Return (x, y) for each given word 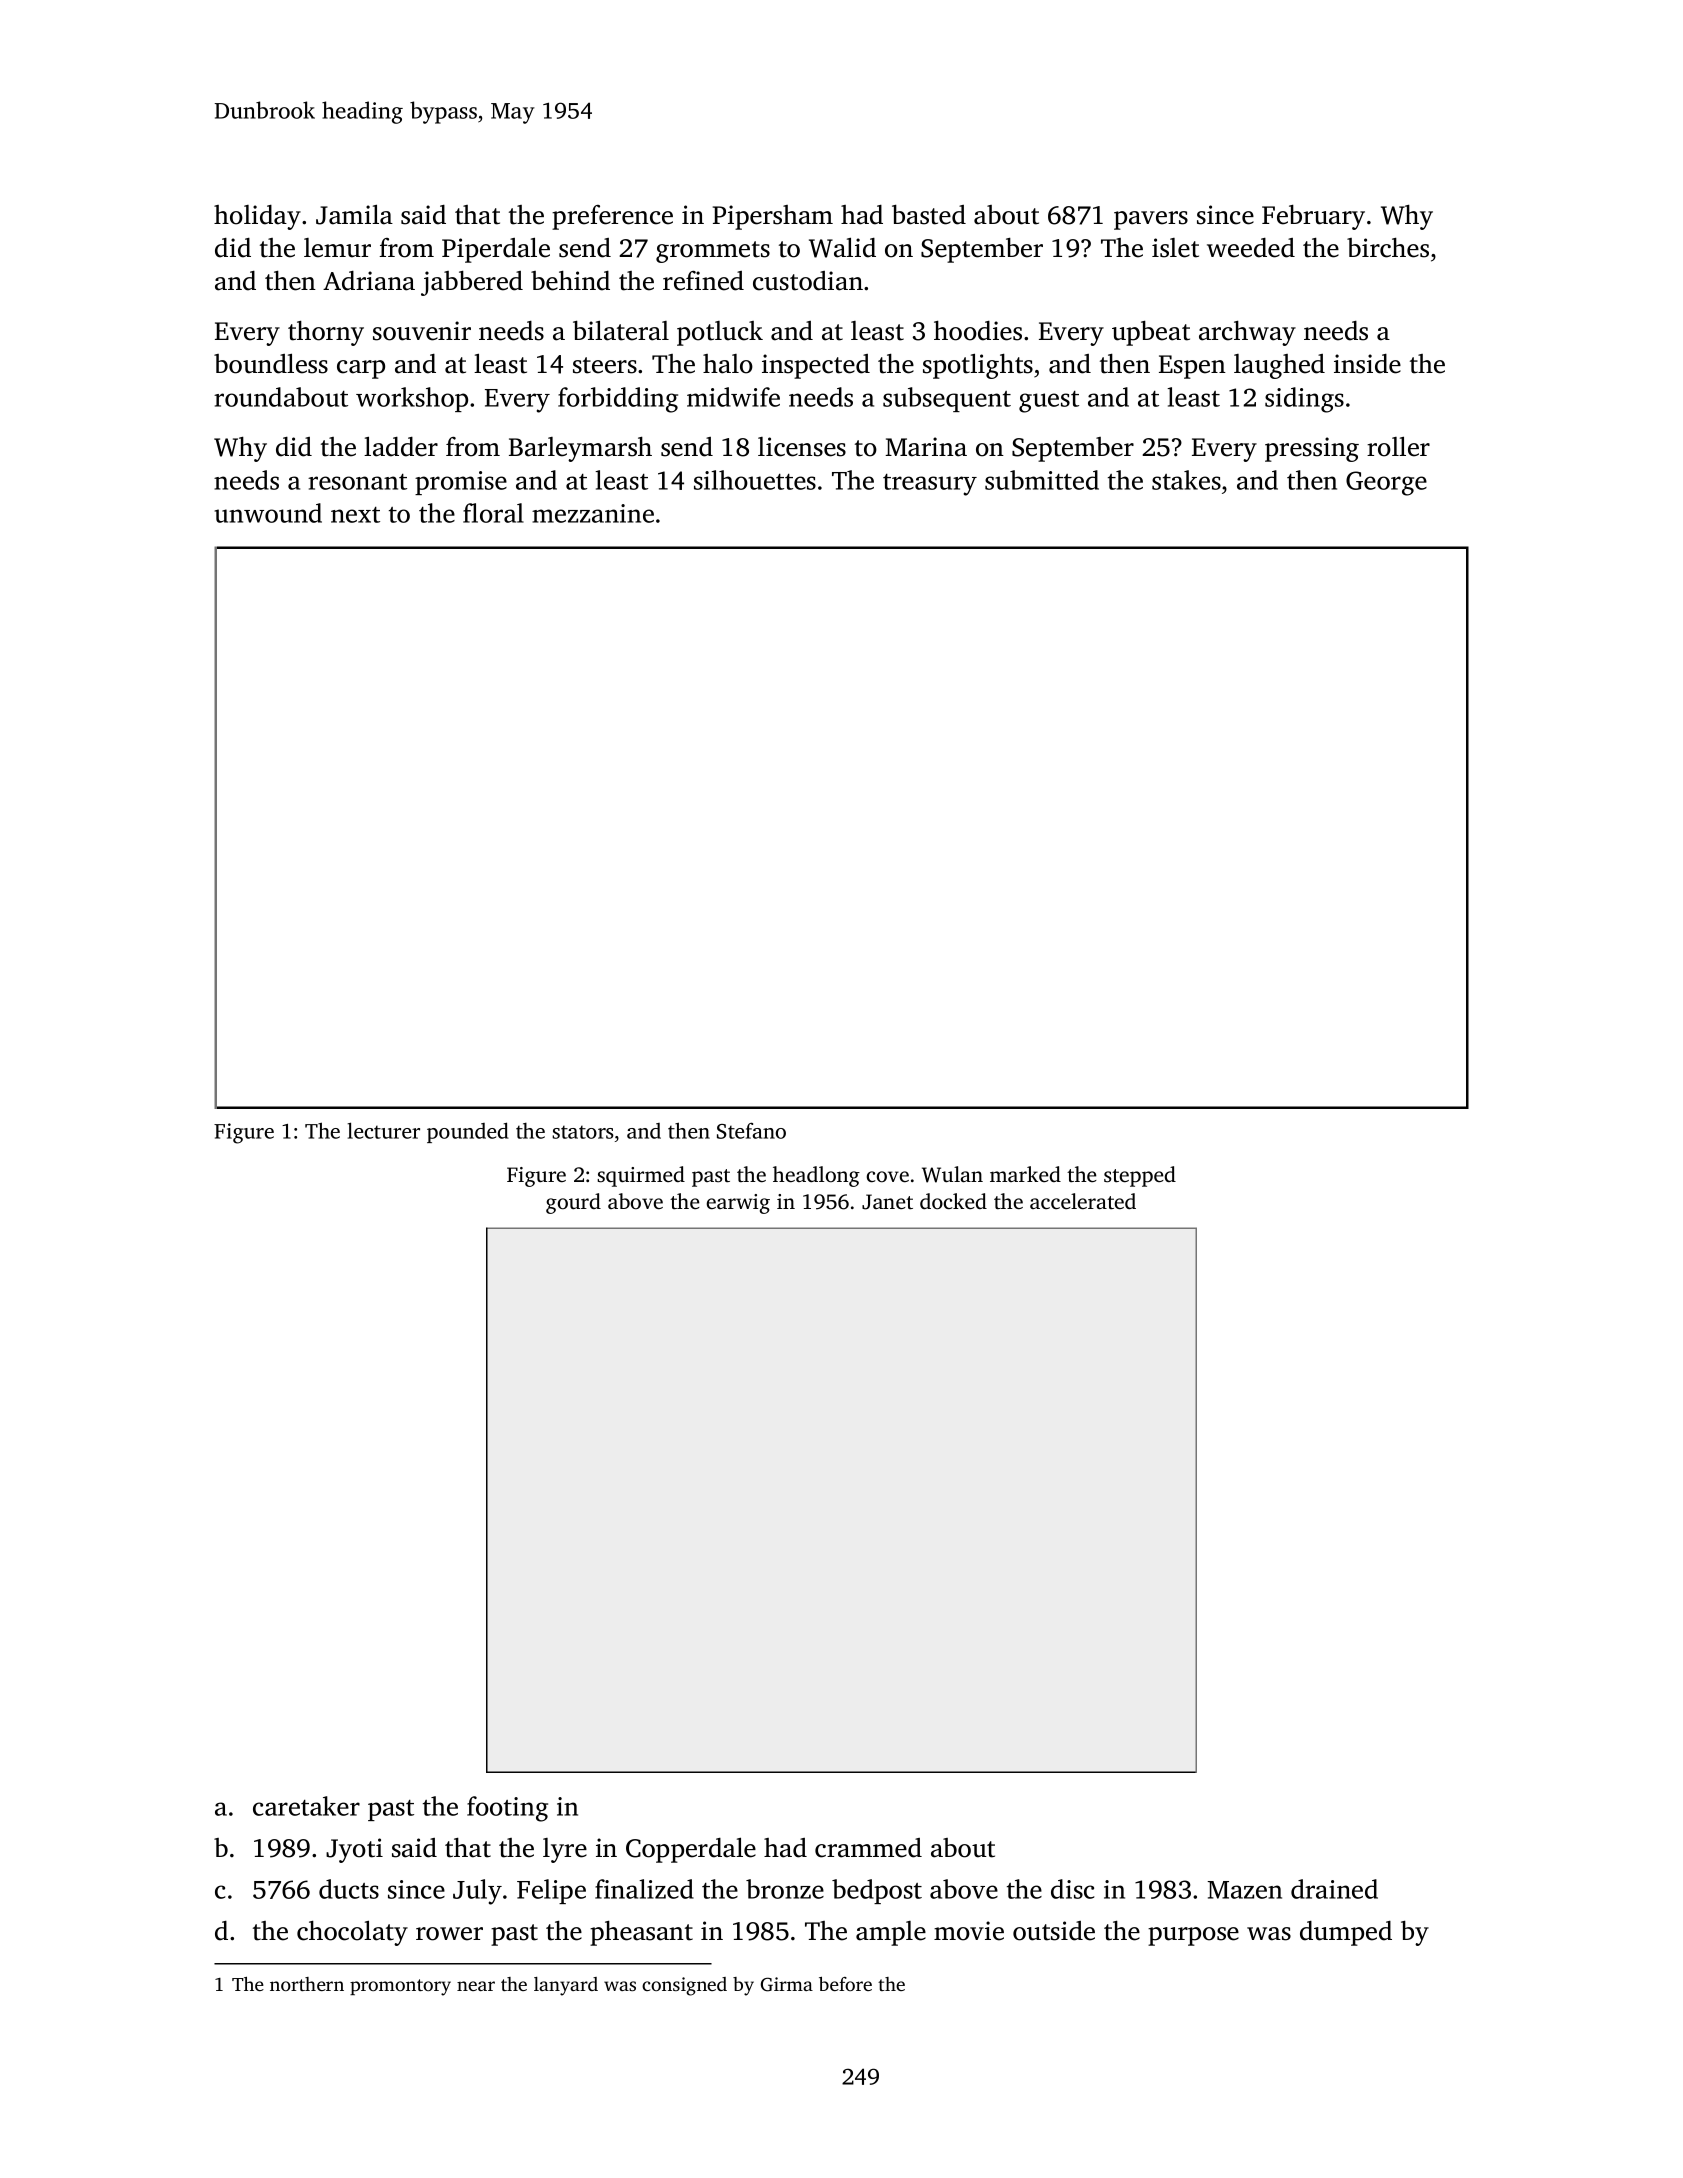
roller (1398, 446)
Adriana (369, 281)
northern (307, 1984)
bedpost (877, 1891)
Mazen (1244, 1890)
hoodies (978, 331)
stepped (1140, 1176)
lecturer (384, 1130)
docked (953, 1201)
